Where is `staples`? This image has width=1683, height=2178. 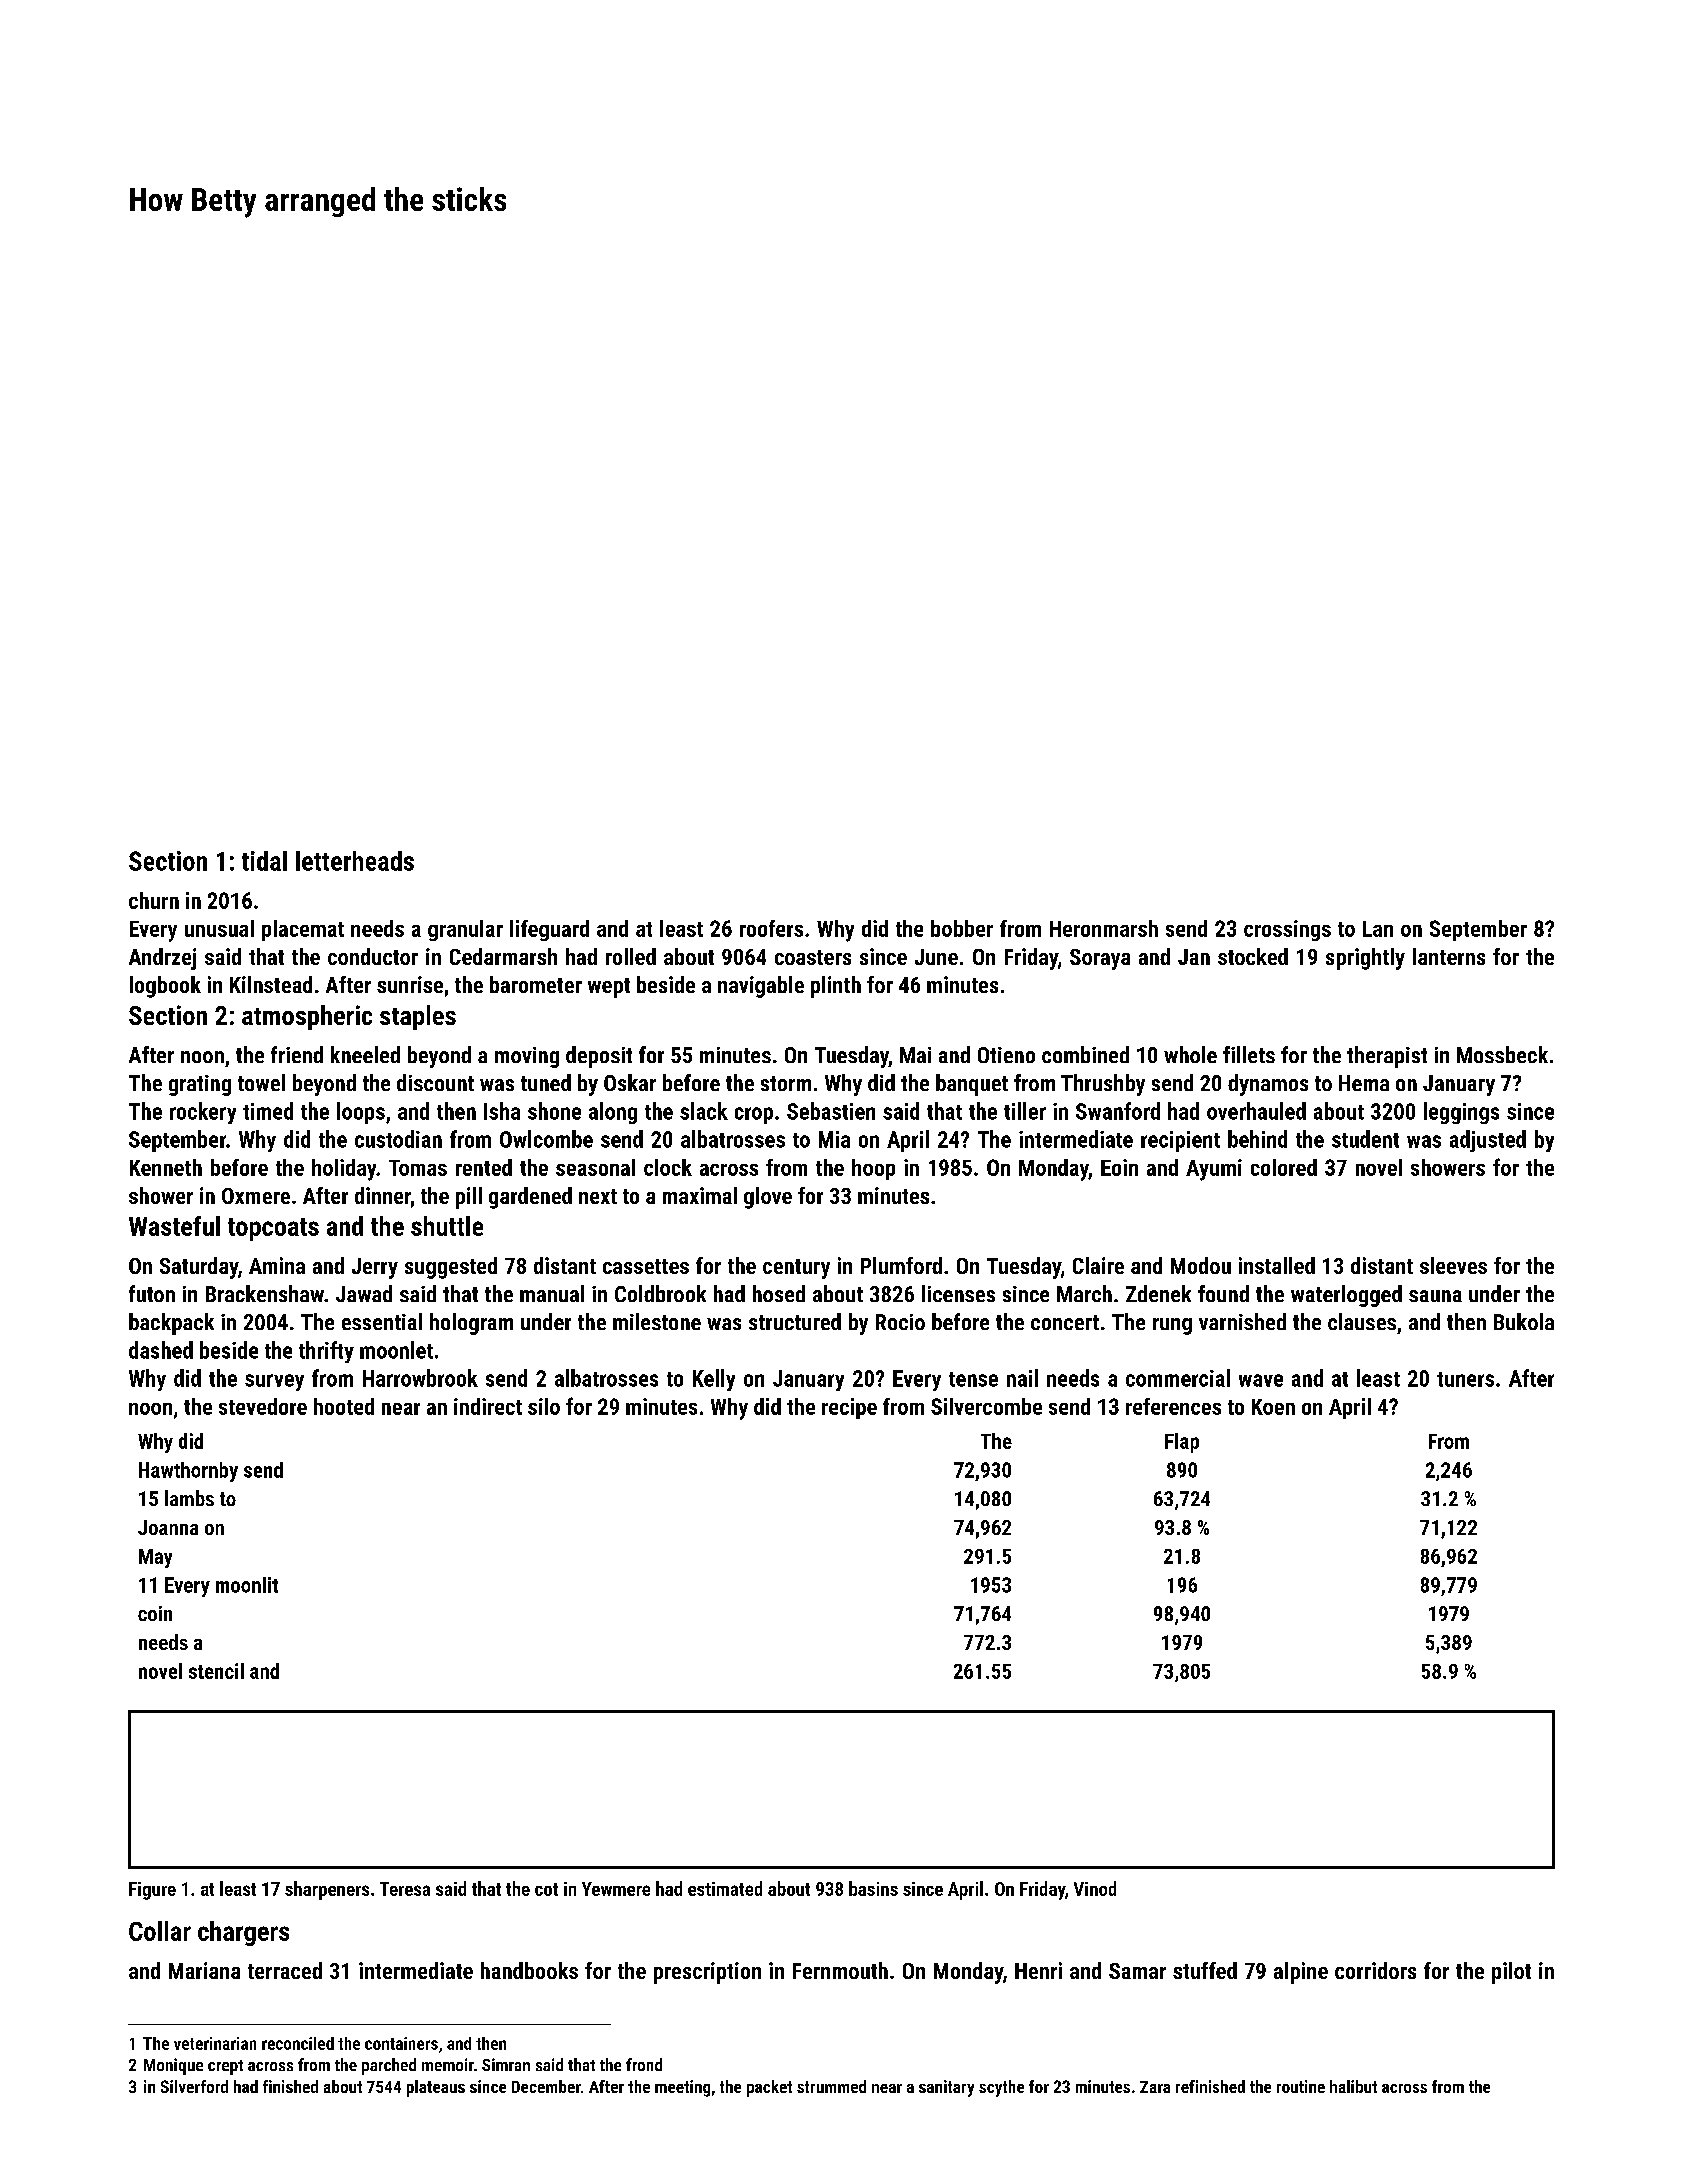
staples is located at coordinates (418, 1017).
